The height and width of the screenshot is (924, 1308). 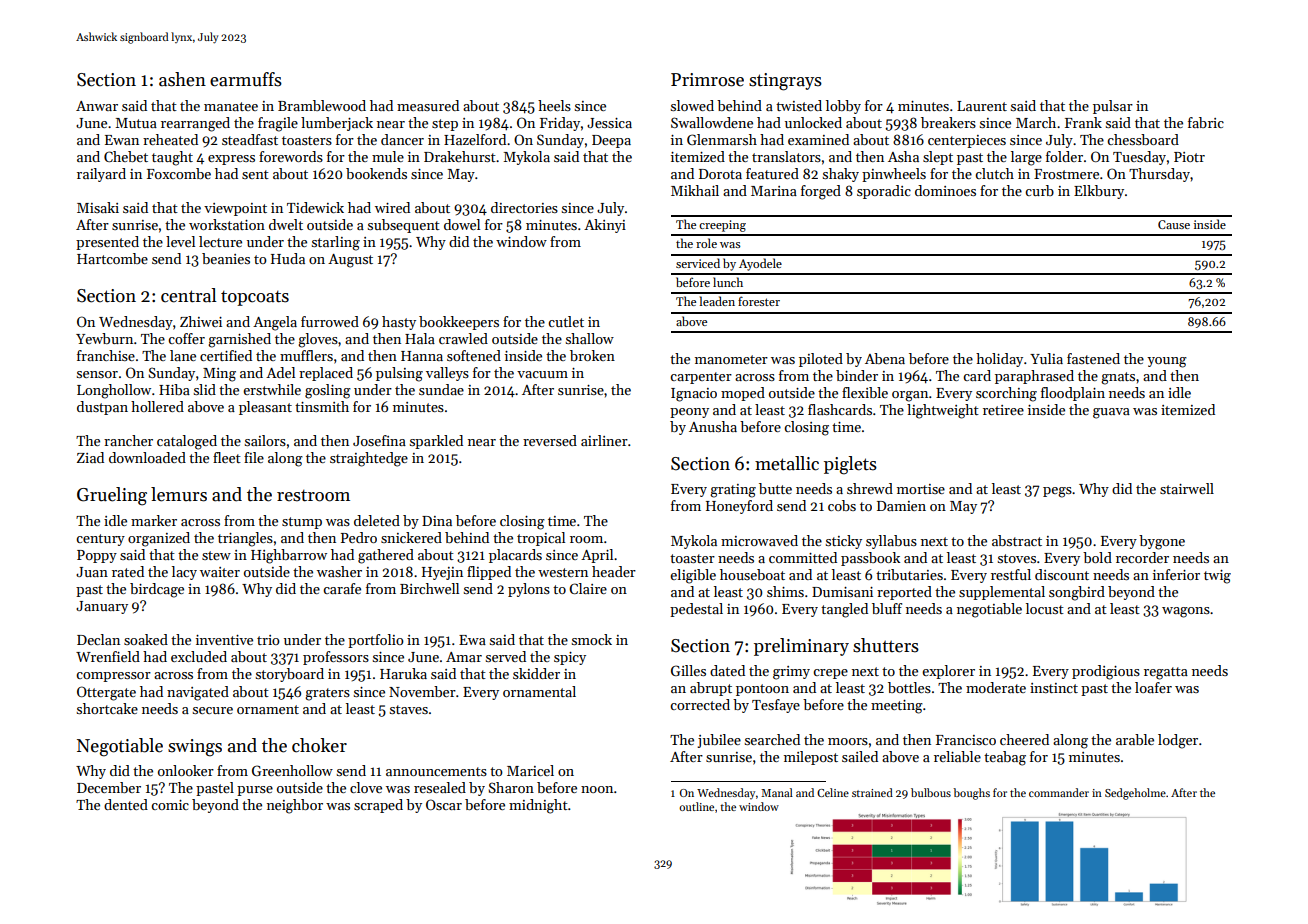 What do you see at coordinates (696, 806) in the screenshot?
I see `outline` at bounding box center [696, 806].
